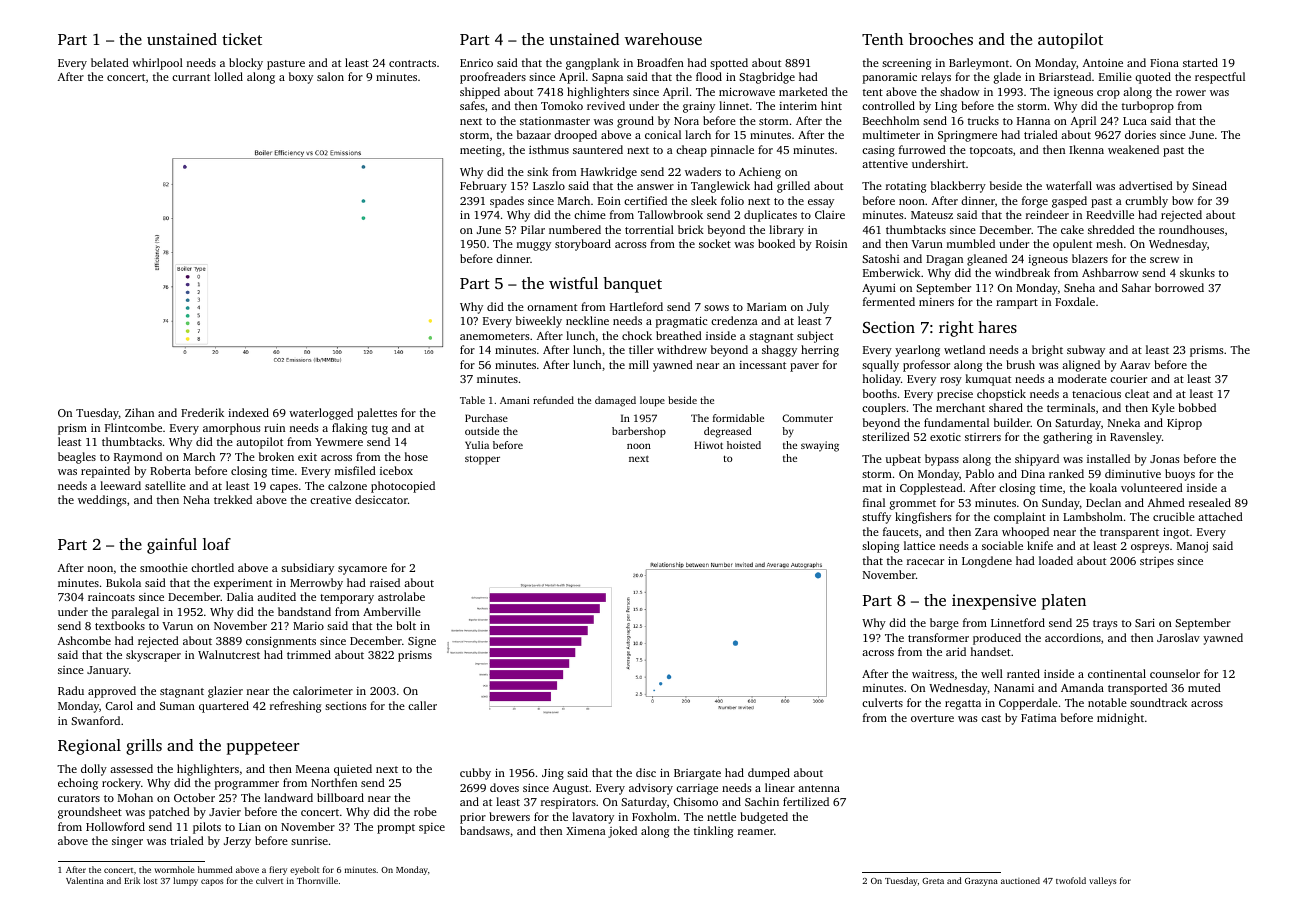 The image size is (1308, 924). Describe the element at coordinates (242, 39) in the document. I see `ticket` at that location.
